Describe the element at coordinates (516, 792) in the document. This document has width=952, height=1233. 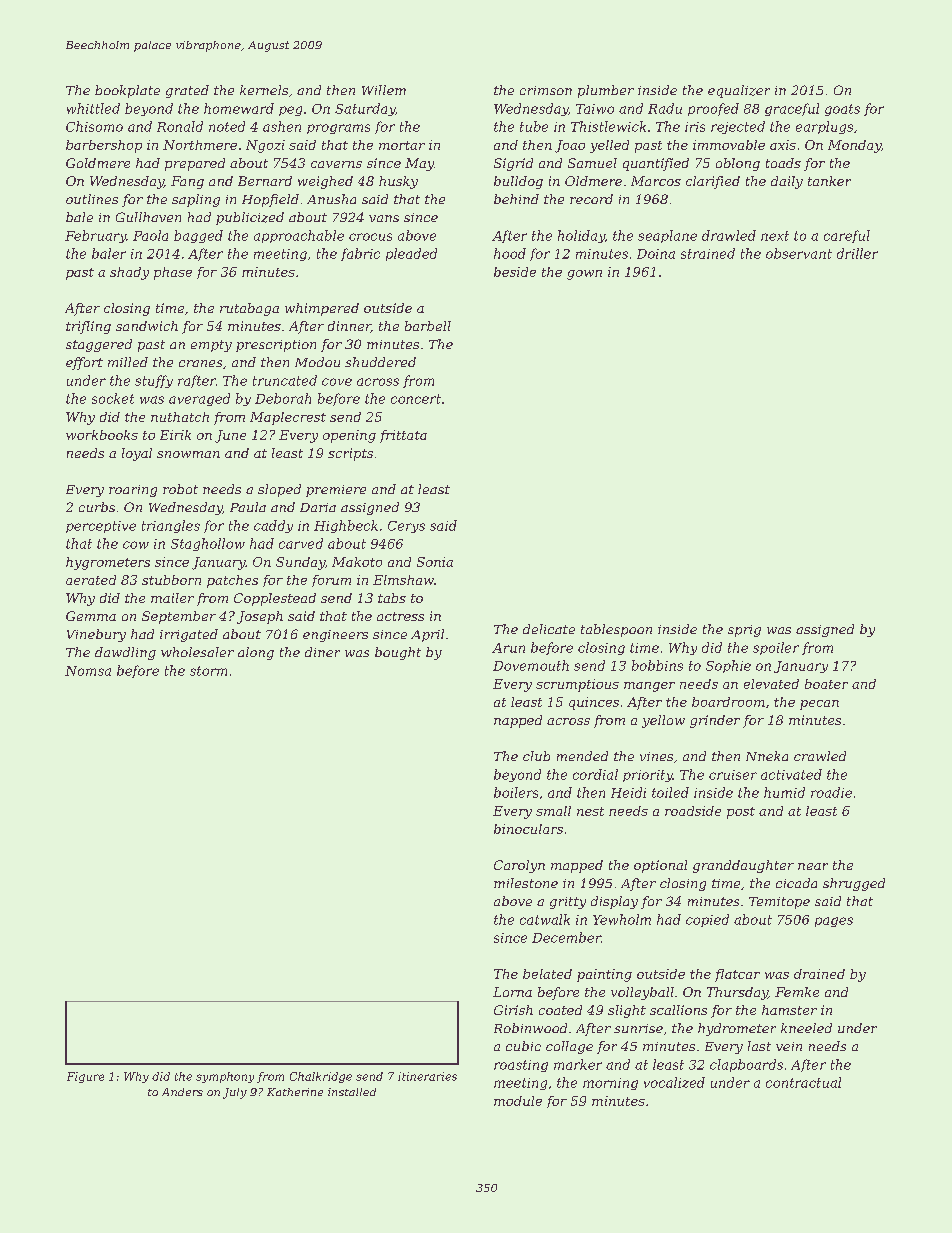
I see `boilers` at that location.
